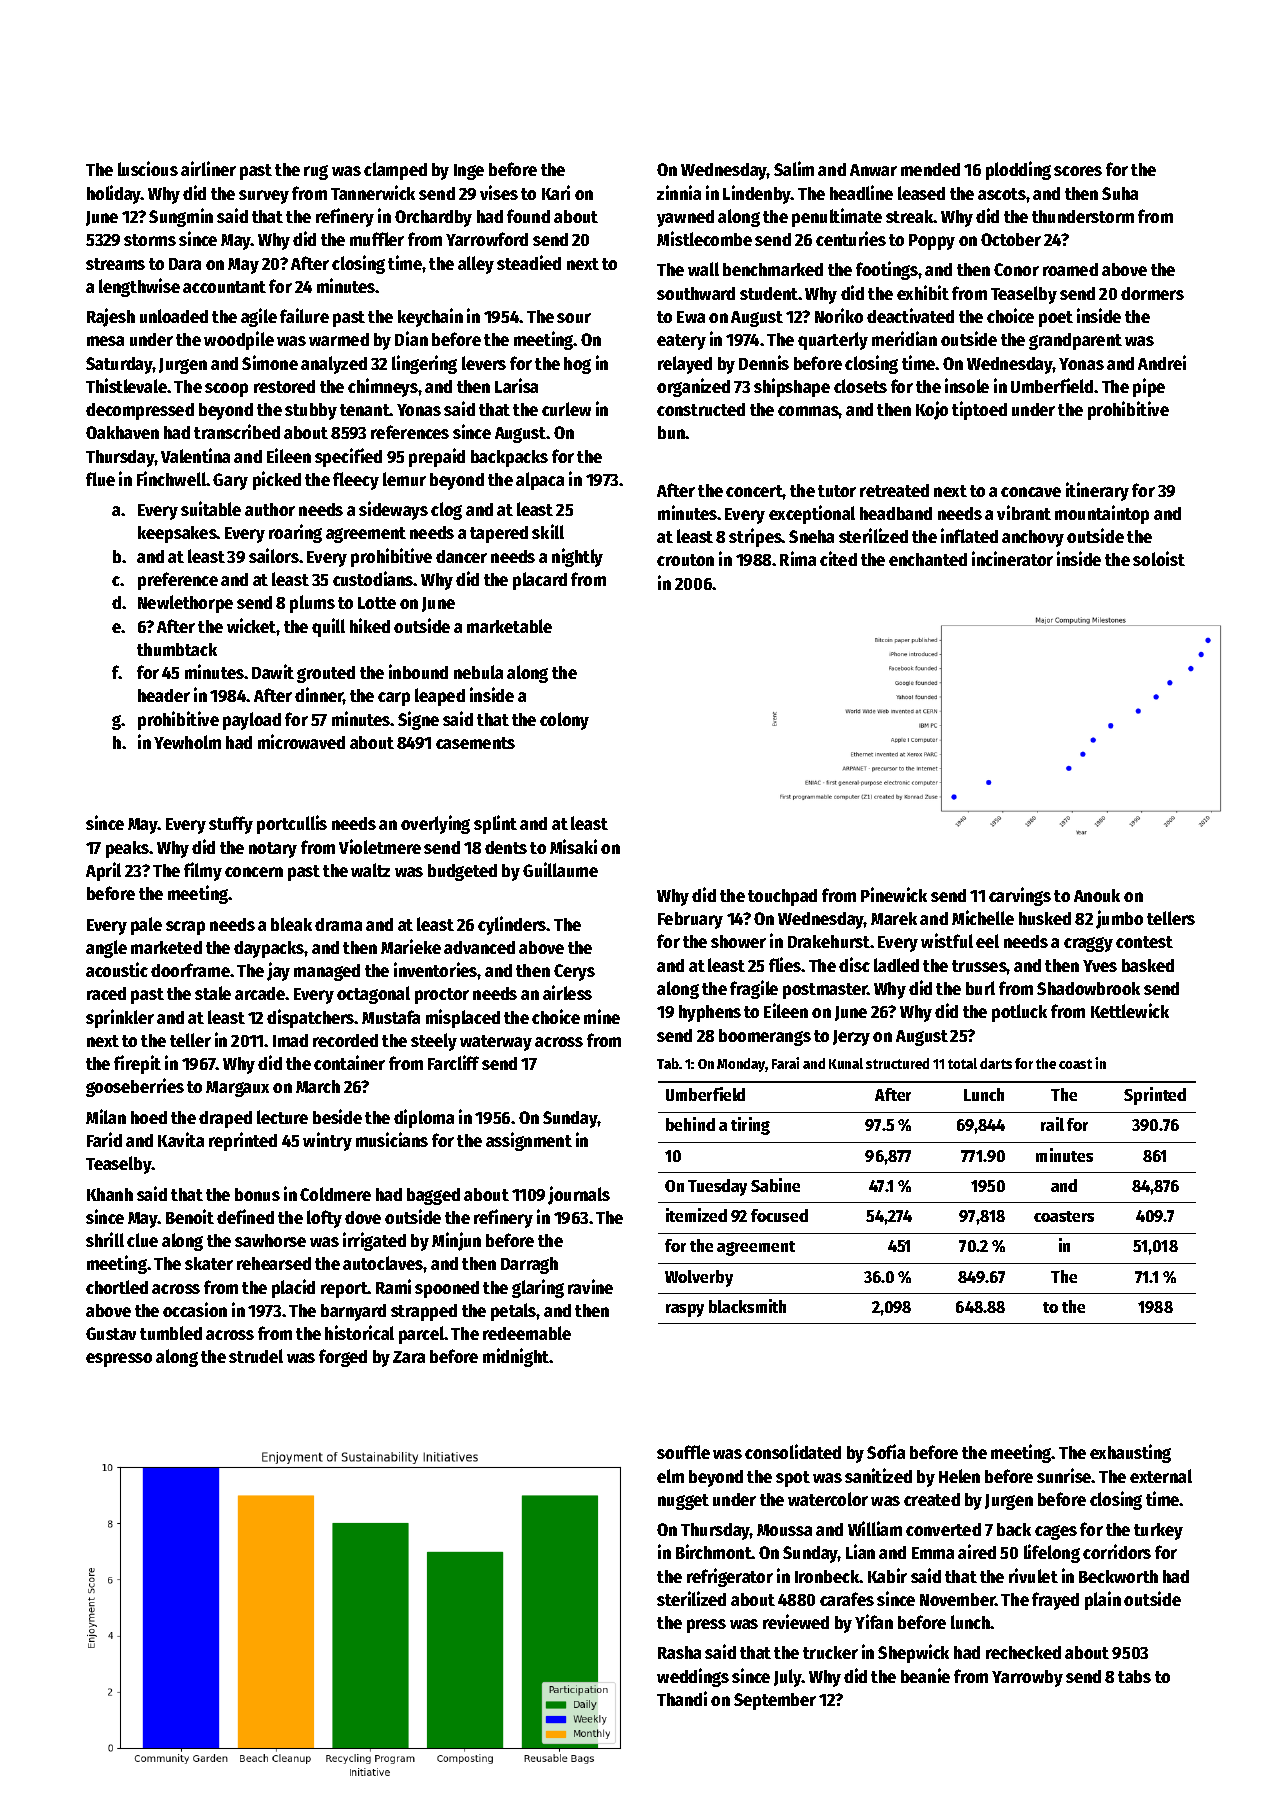  What do you see at coordinates (793, 1479) in the screenshot?
I see `spot` at bounding box center [793, 1479].
